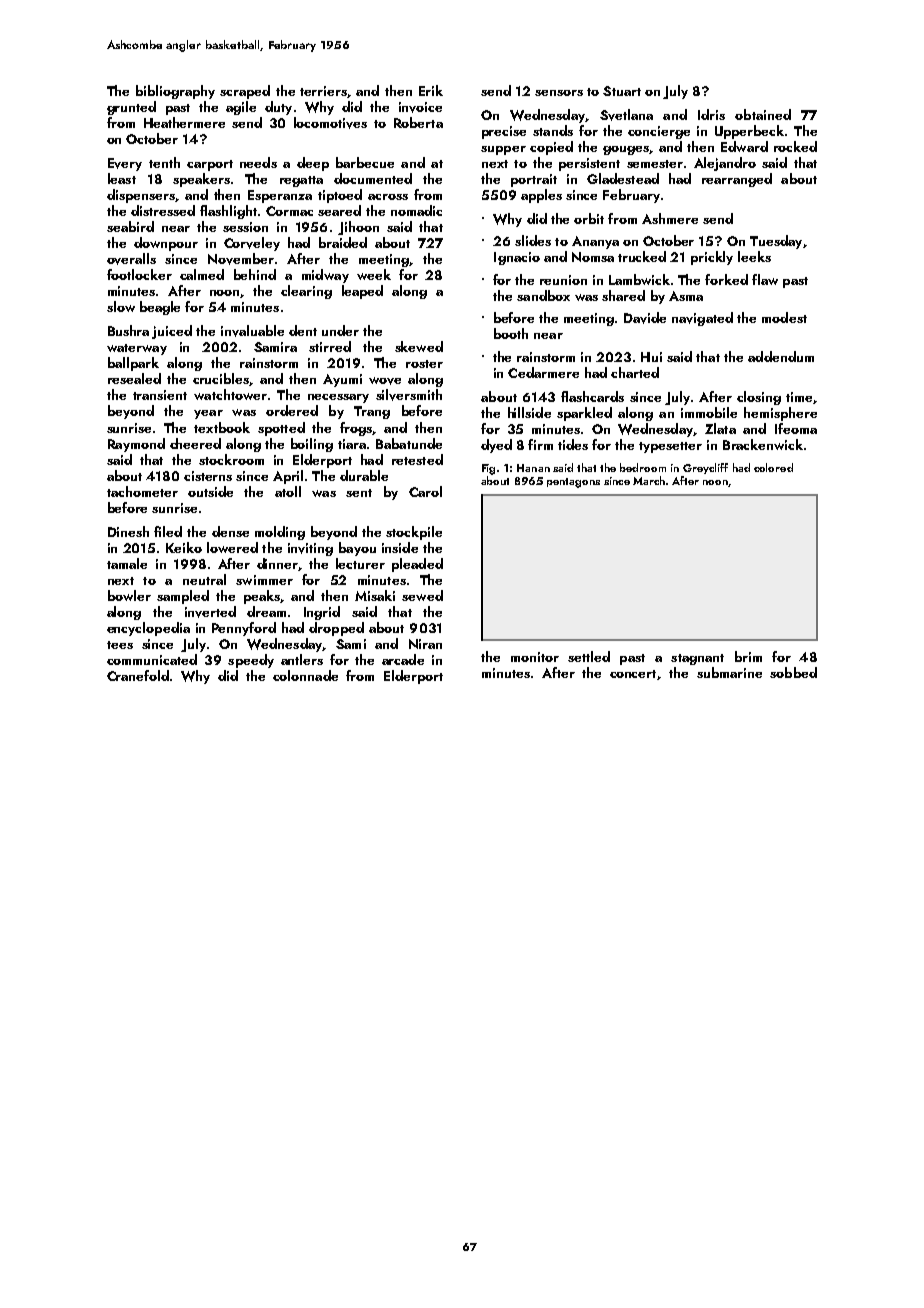 Image resolution: width=924 pixels, height=1308 pixels. I want to click on Idris, so click(711, 114).
